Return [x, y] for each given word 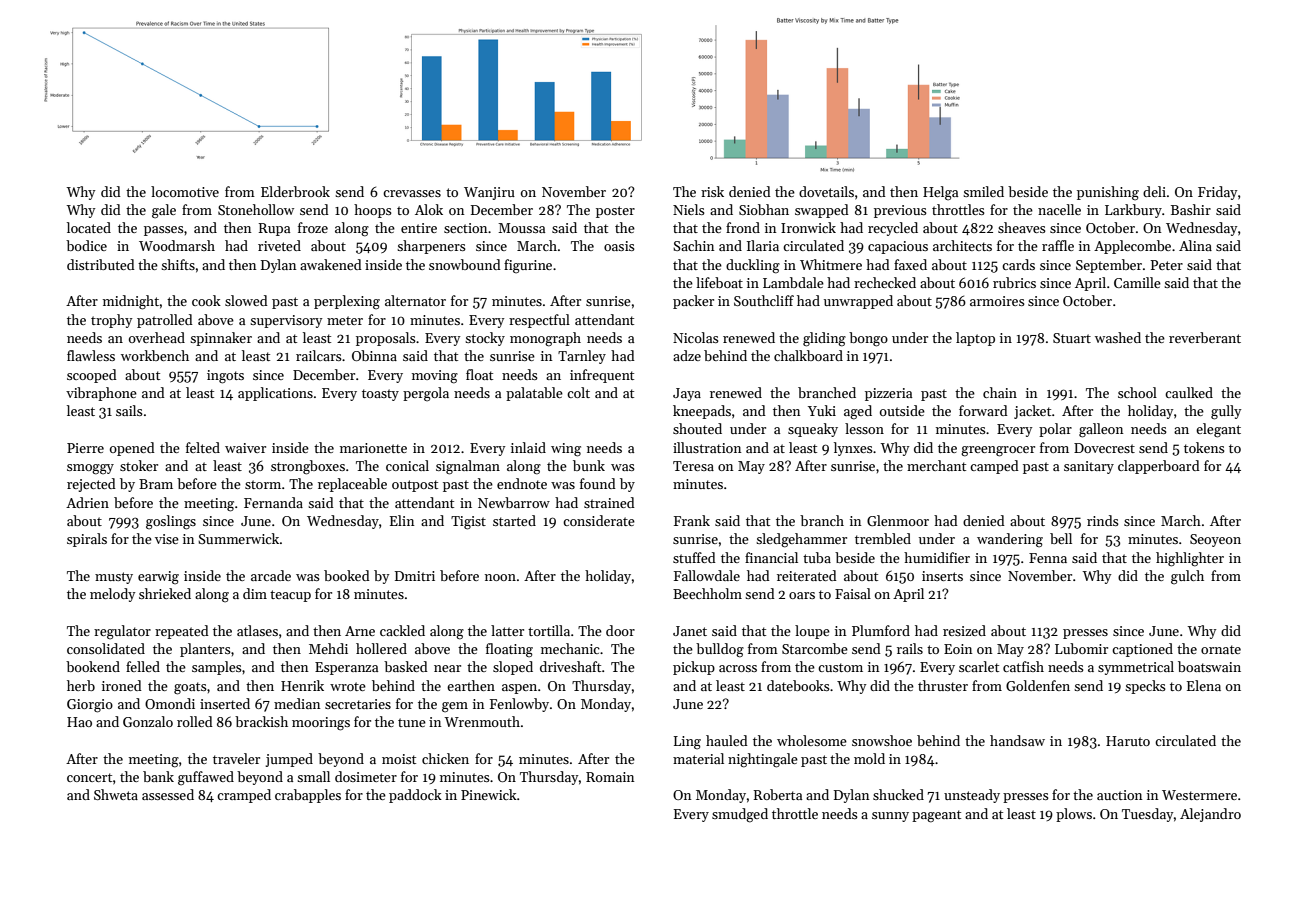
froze [313, 227]
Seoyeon [1215, 540]
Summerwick [238, 538]
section [465, 228]
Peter [1166, 265]
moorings [321, 724]
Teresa [693, 466]
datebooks [798, 685]
